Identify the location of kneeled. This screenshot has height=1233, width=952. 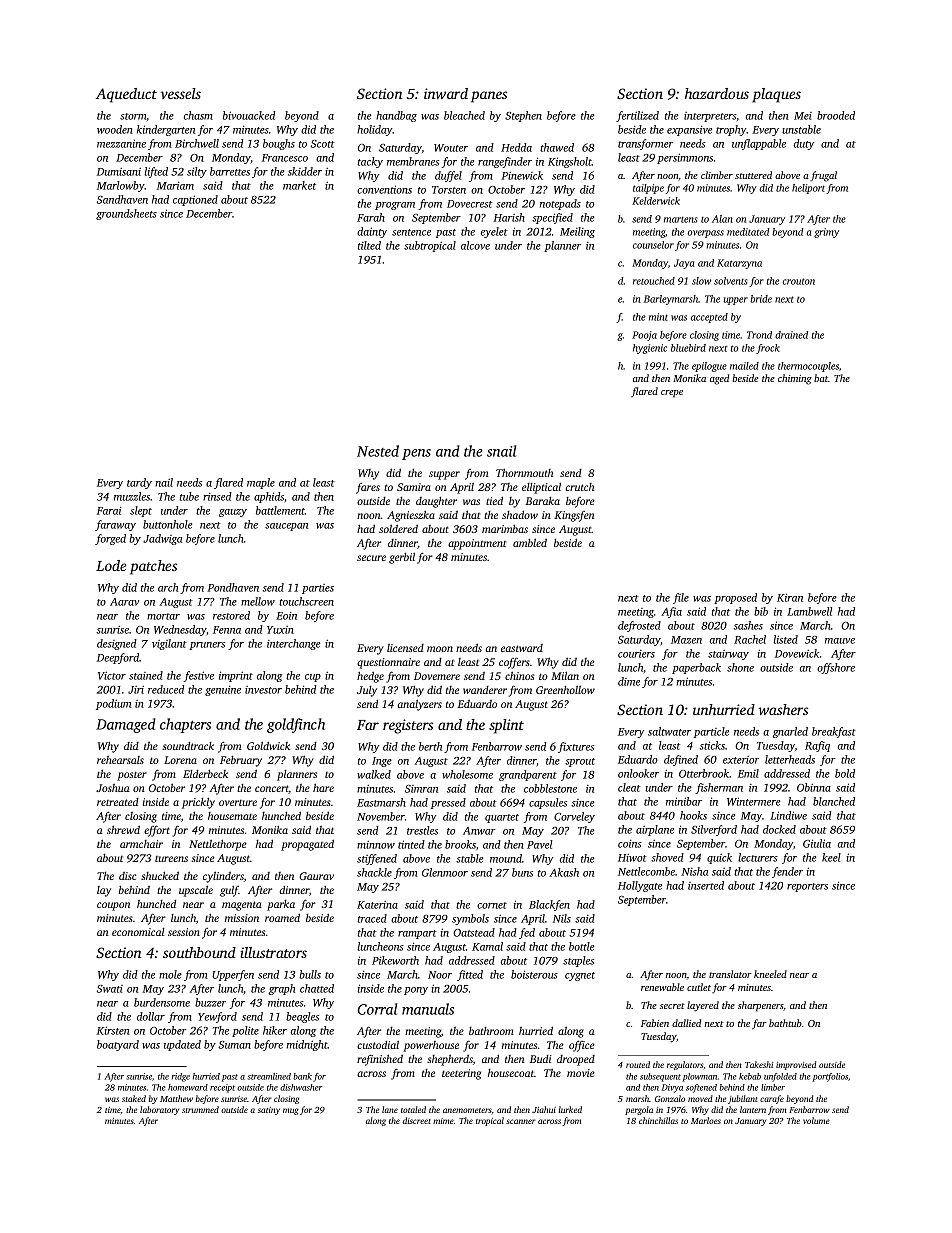
(770, 974).
